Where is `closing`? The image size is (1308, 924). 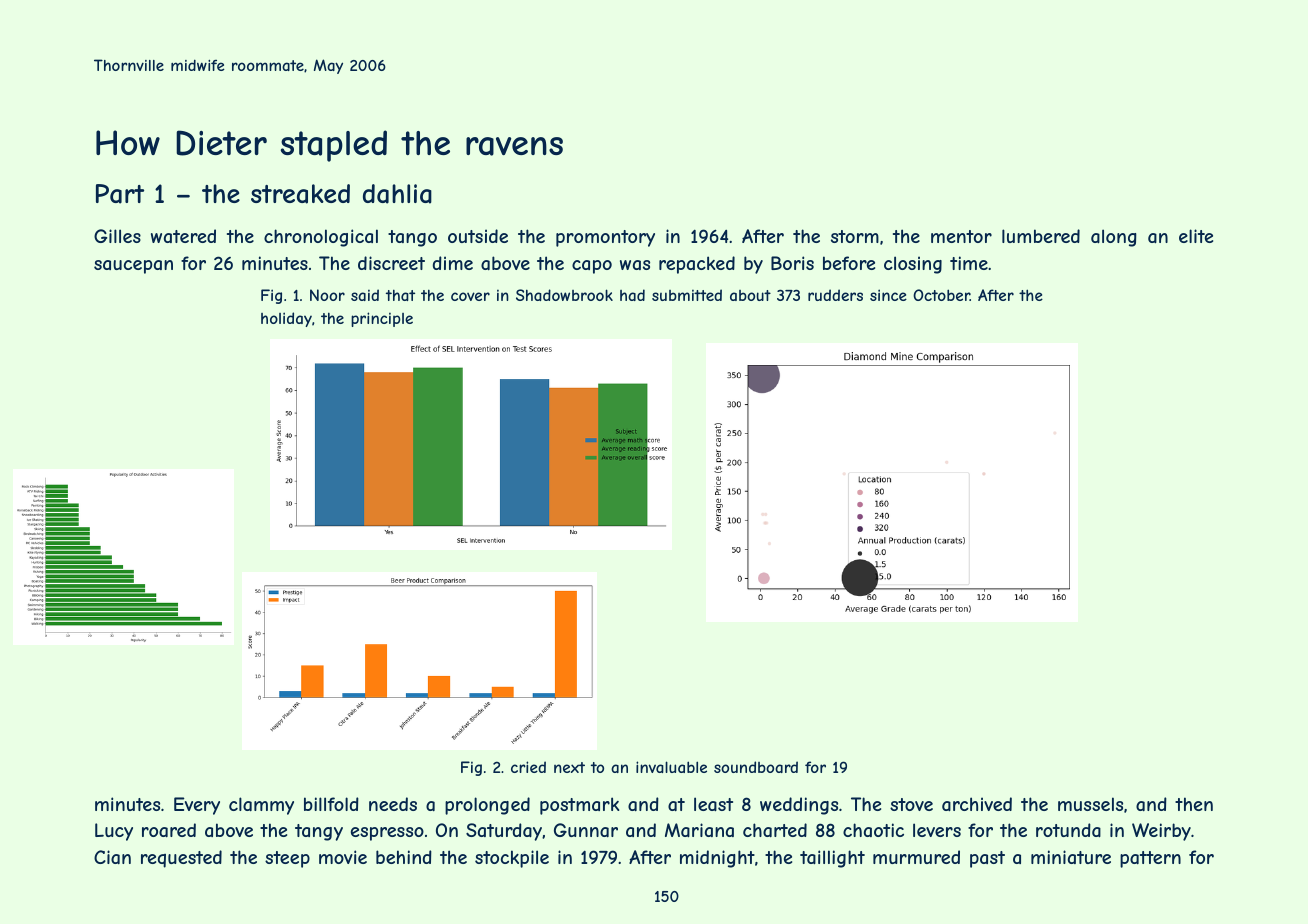
closing is located at coordinates (913, 265).
